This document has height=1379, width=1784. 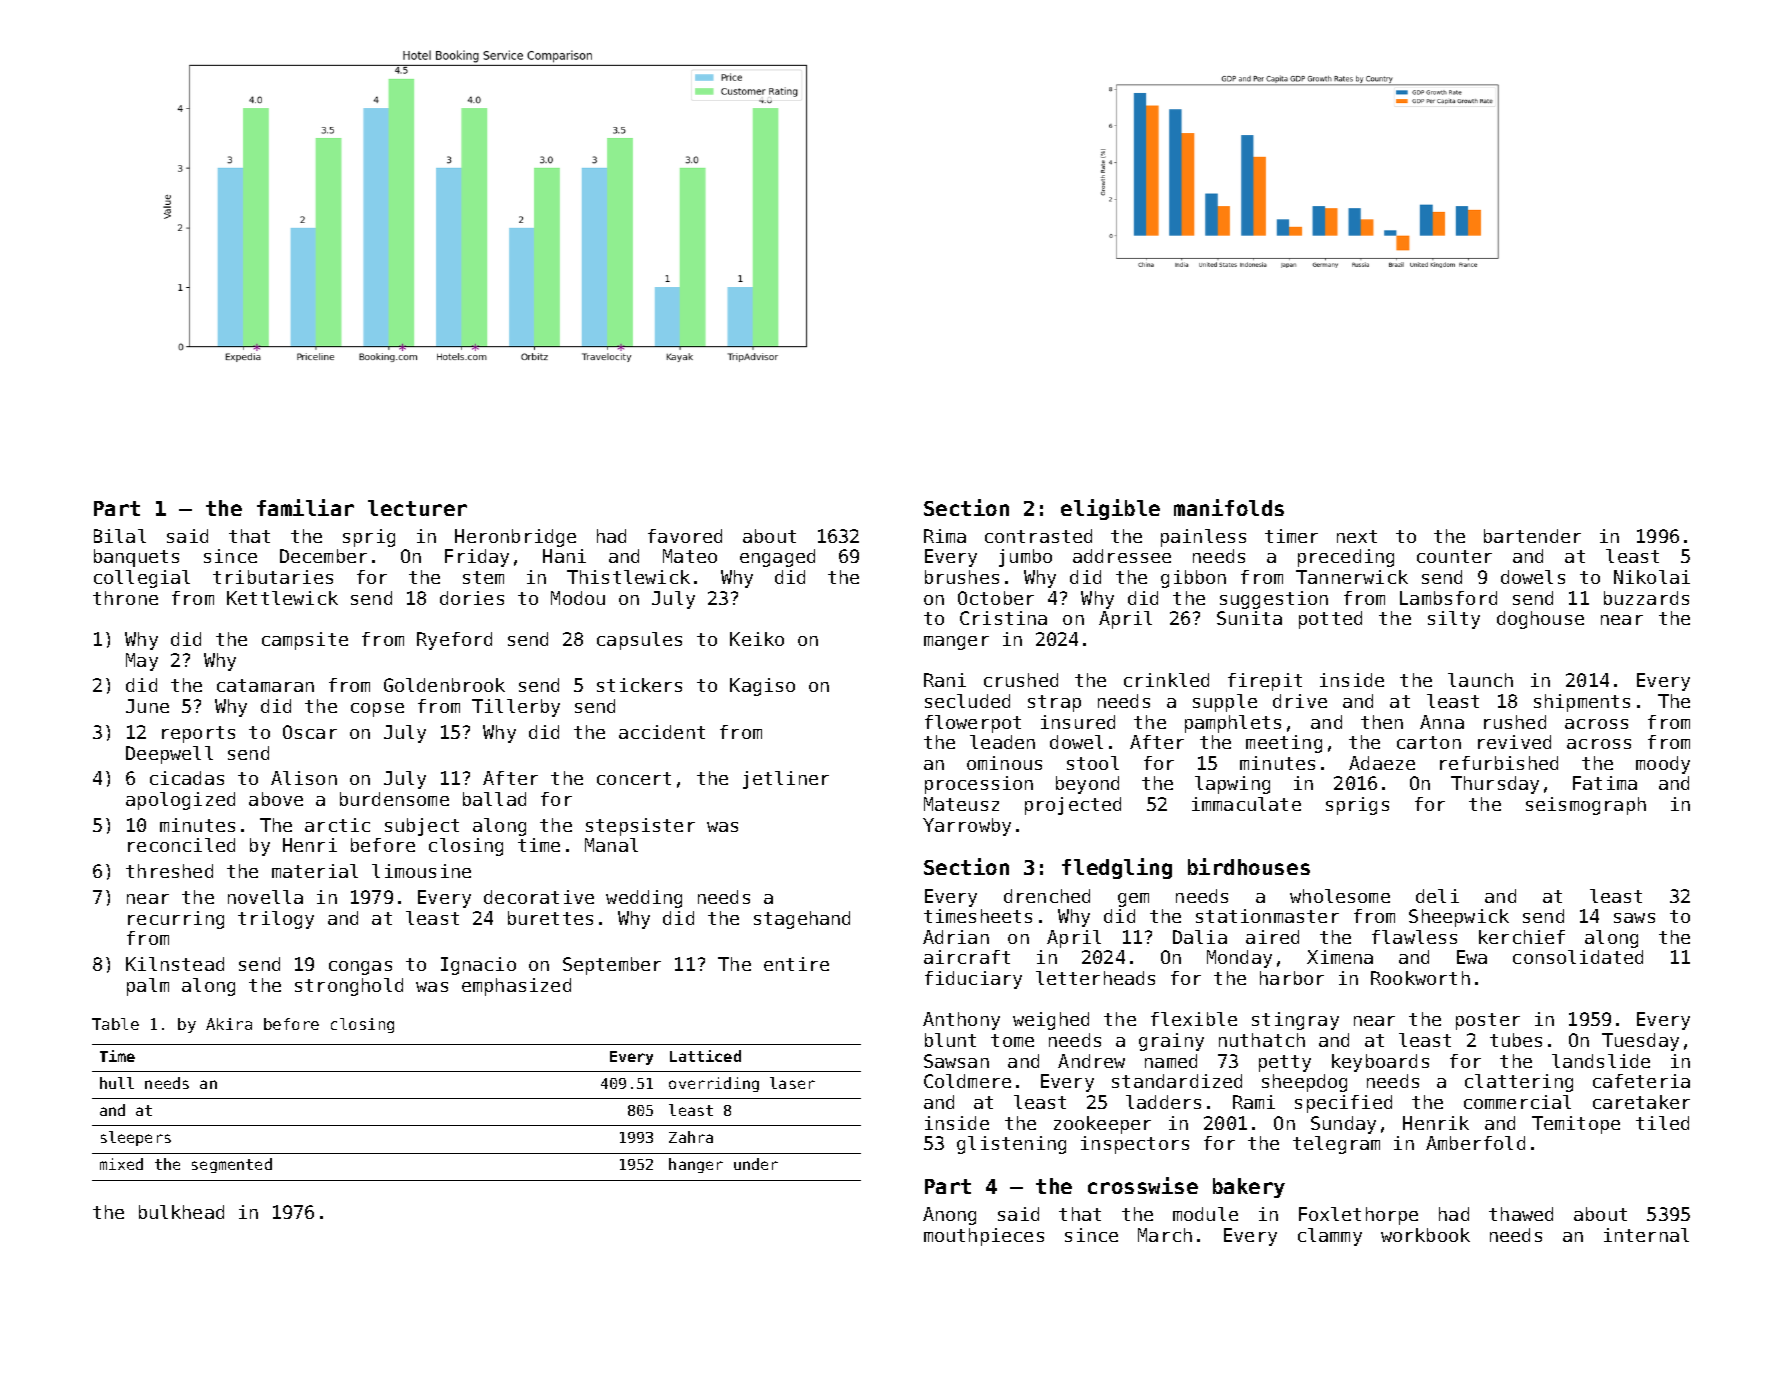 I want to click on entire, so click(x=796, y=964).
